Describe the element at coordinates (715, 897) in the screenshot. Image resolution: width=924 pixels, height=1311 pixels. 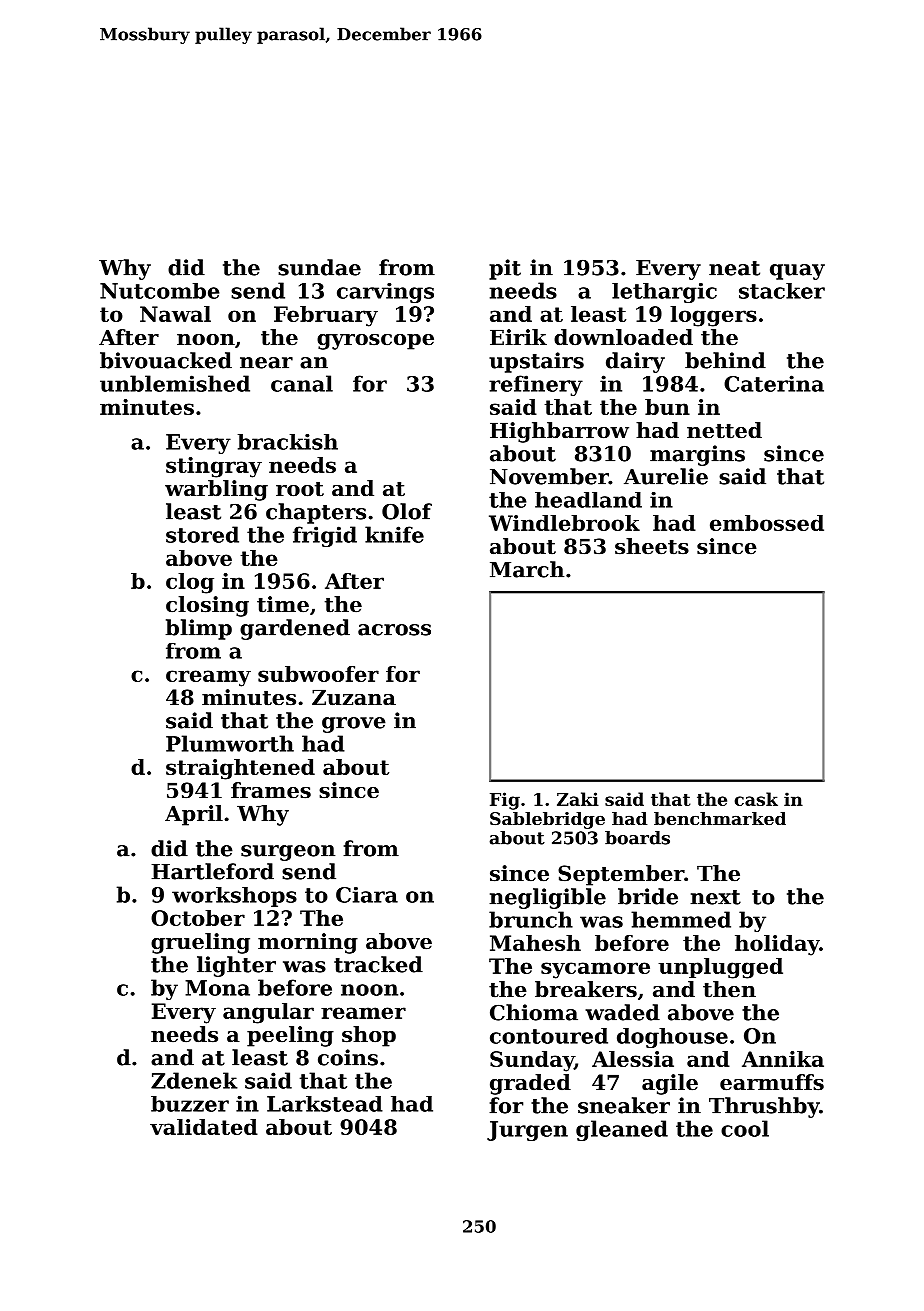
I see `next` at that location.
